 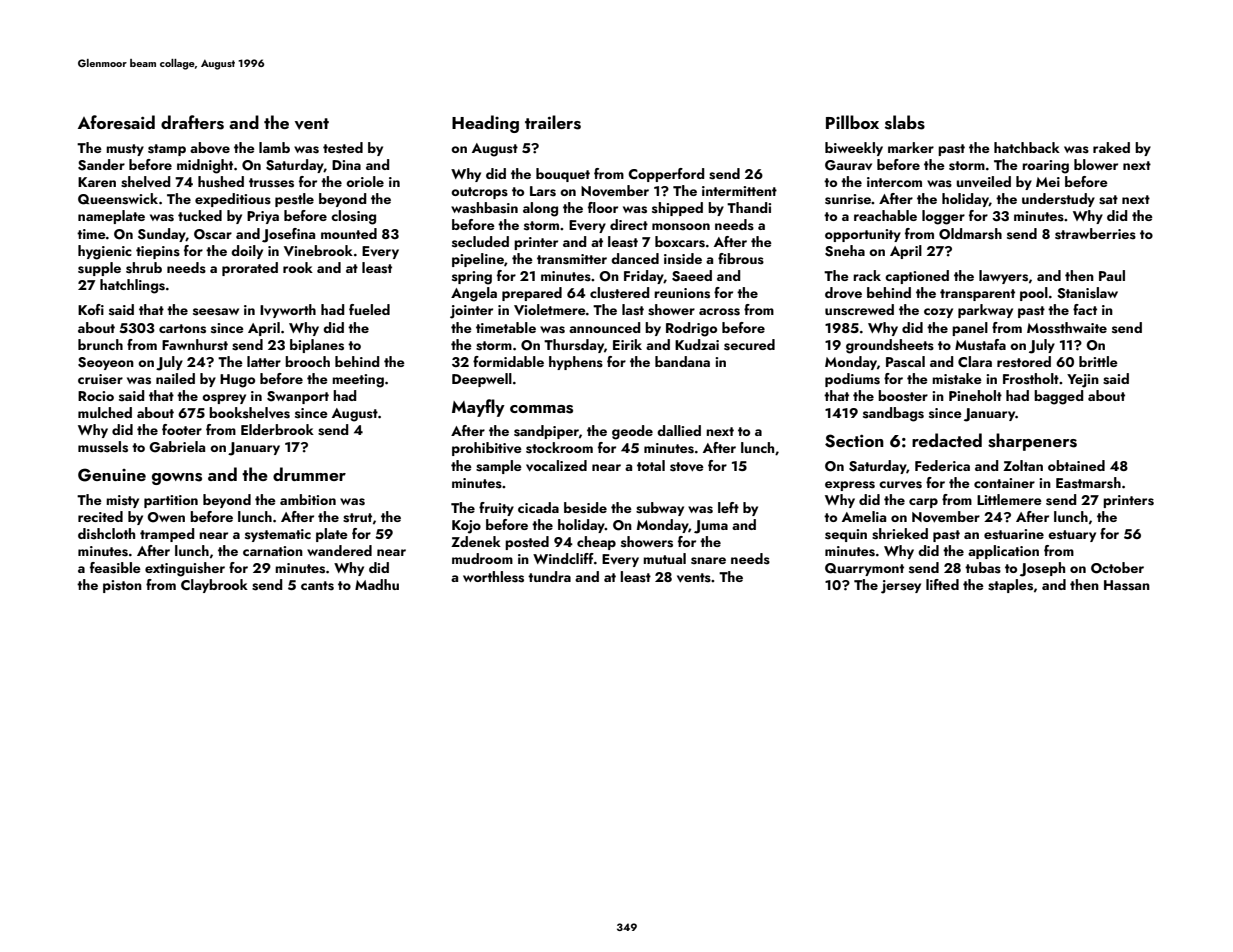 I want to click on carnation, so click(x=273, y=551).
